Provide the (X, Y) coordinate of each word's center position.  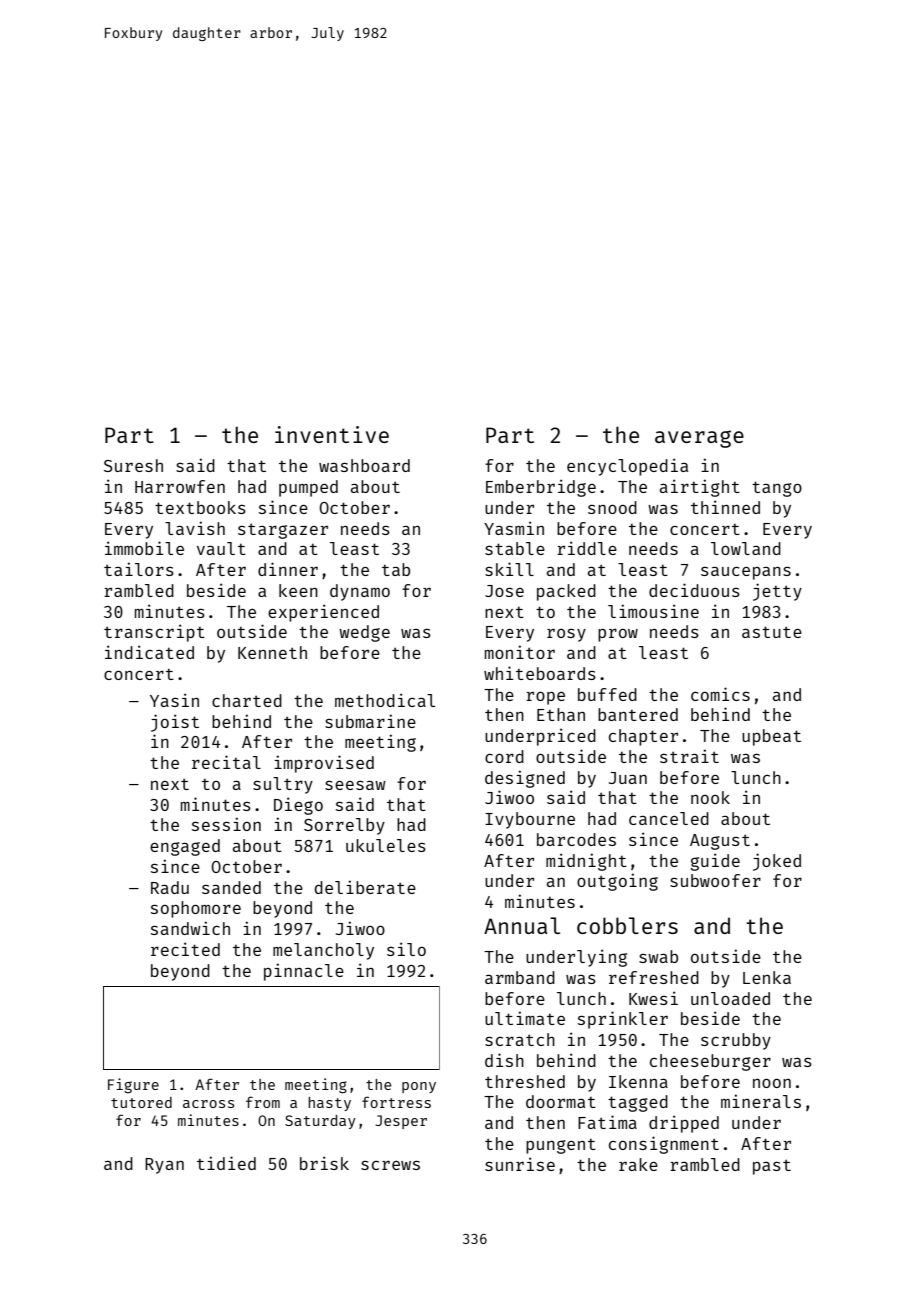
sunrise (520, 1164)
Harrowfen (180, 486)
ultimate (525, 1018)
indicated (149, 652)
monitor (520, 652)
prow (618, 635)
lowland (746, 548)
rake (638, 1164)
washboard (364, 465)
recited (185, 949)
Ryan (164, 1166)
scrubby (736, 1041)
